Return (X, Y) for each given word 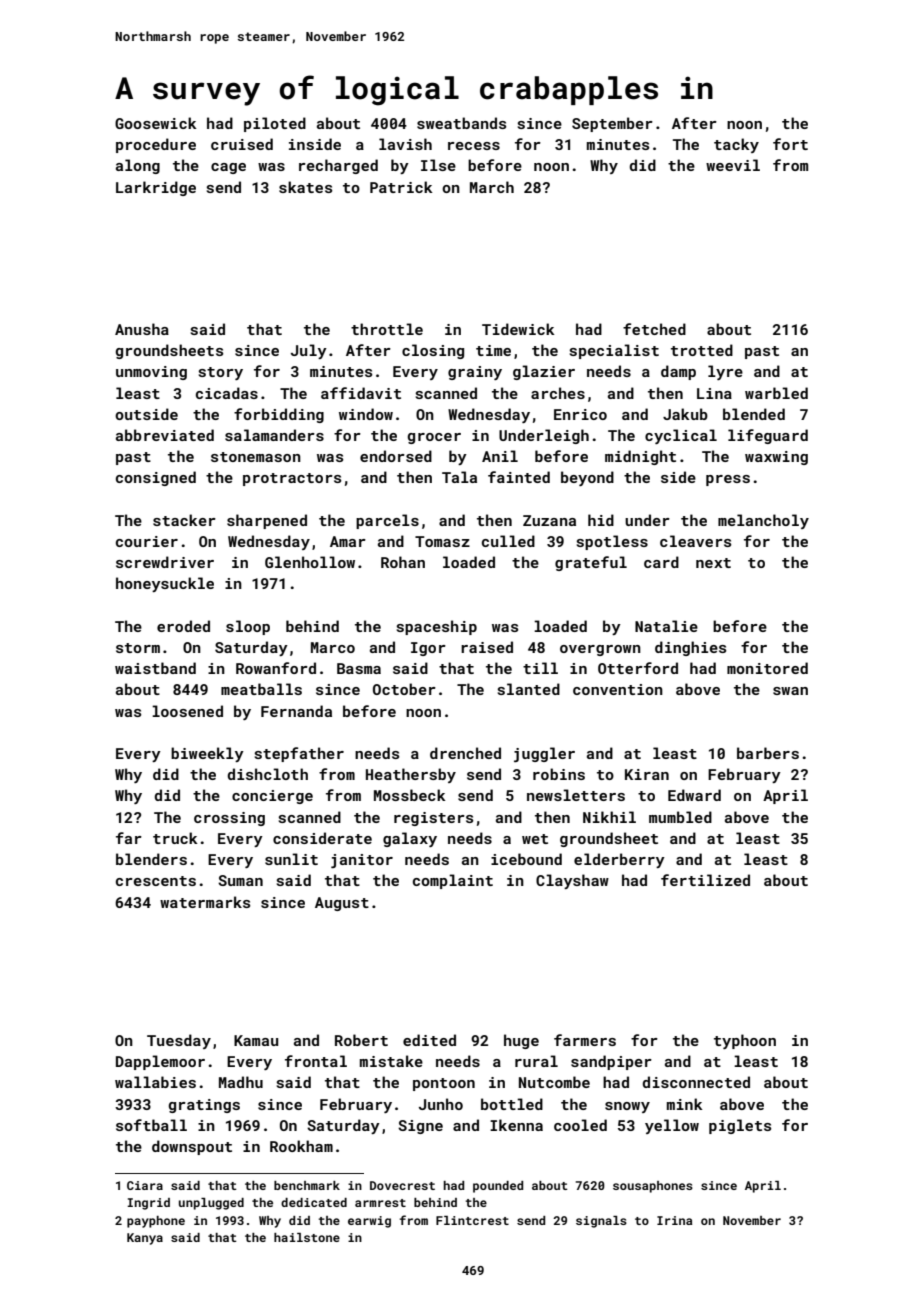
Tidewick (518, 329)
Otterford (638, 668)
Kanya (145, 1239)
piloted (275, 124)
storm (138, 648)
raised (487, 647)
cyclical (681, 436)
